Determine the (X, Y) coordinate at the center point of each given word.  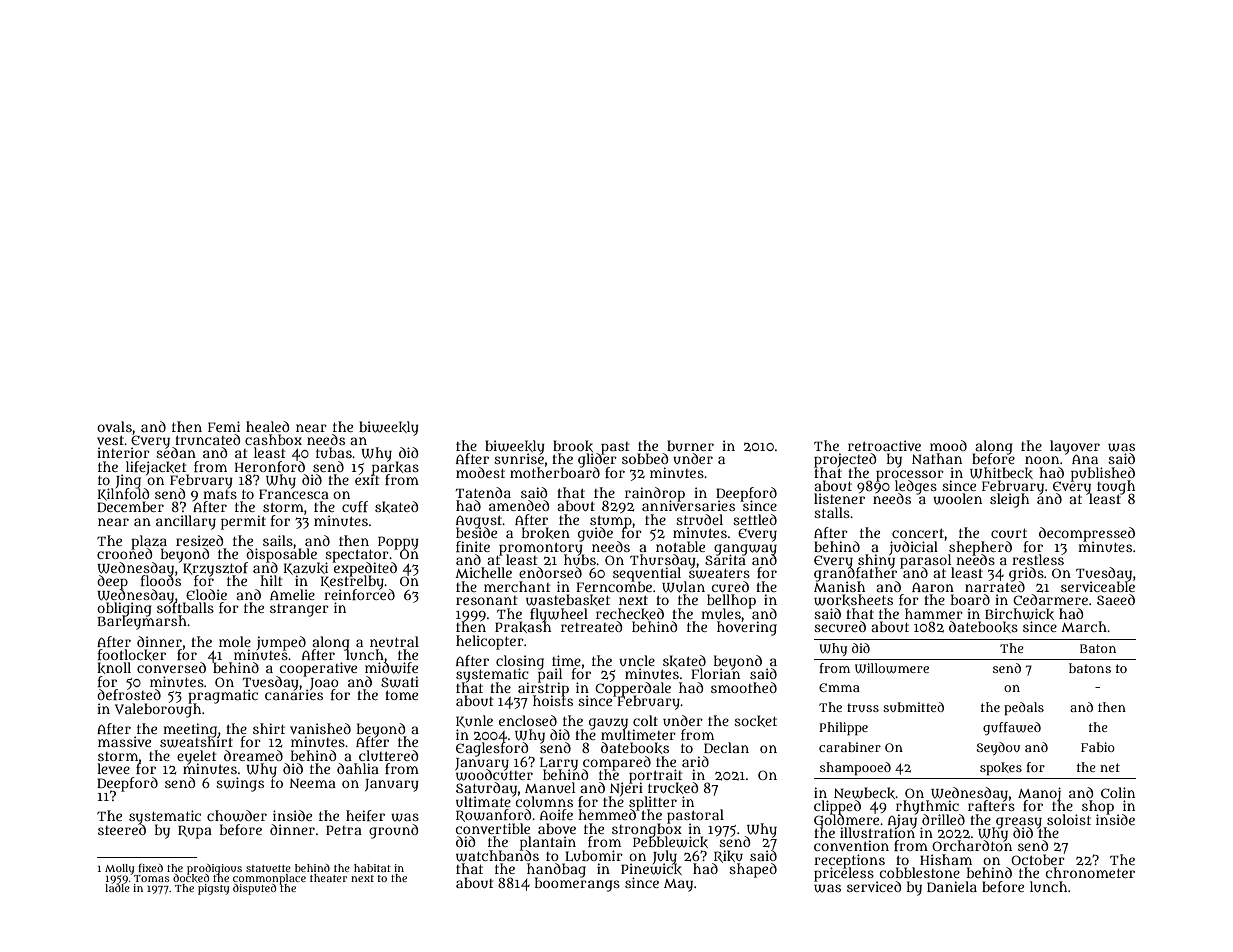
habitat (372, 868)
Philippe (843, 729)
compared (617, 763)
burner (690, 445)
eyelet (196, 757)
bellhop (731, 601)
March (1084, 626)
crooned (124, 554)
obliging (124, 609)
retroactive (884, 445)
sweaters (719, 574)
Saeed (1116, 599)
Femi (224, 426)
